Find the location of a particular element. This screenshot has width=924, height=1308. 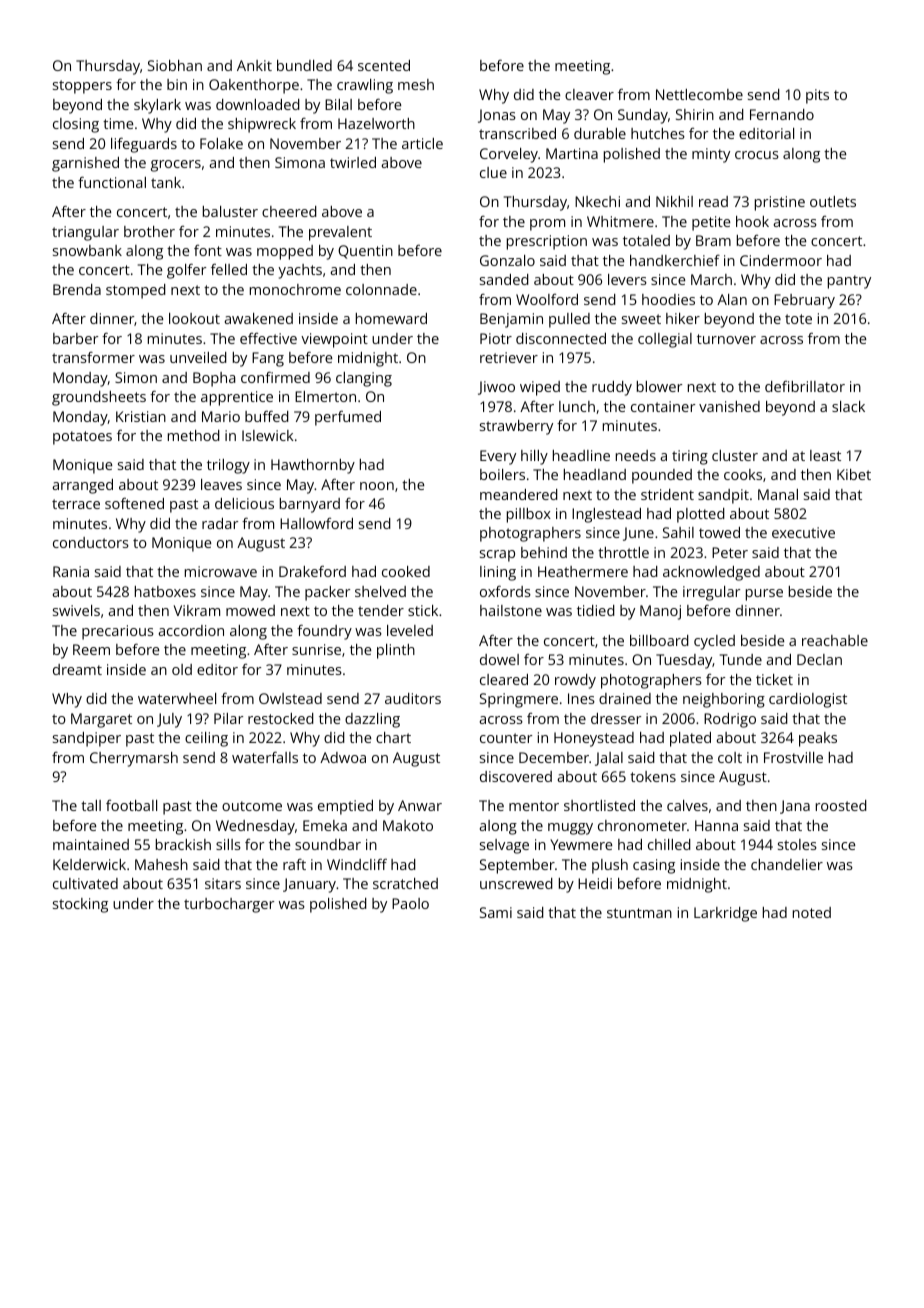

peaks is located at coordinates (818, 739).
